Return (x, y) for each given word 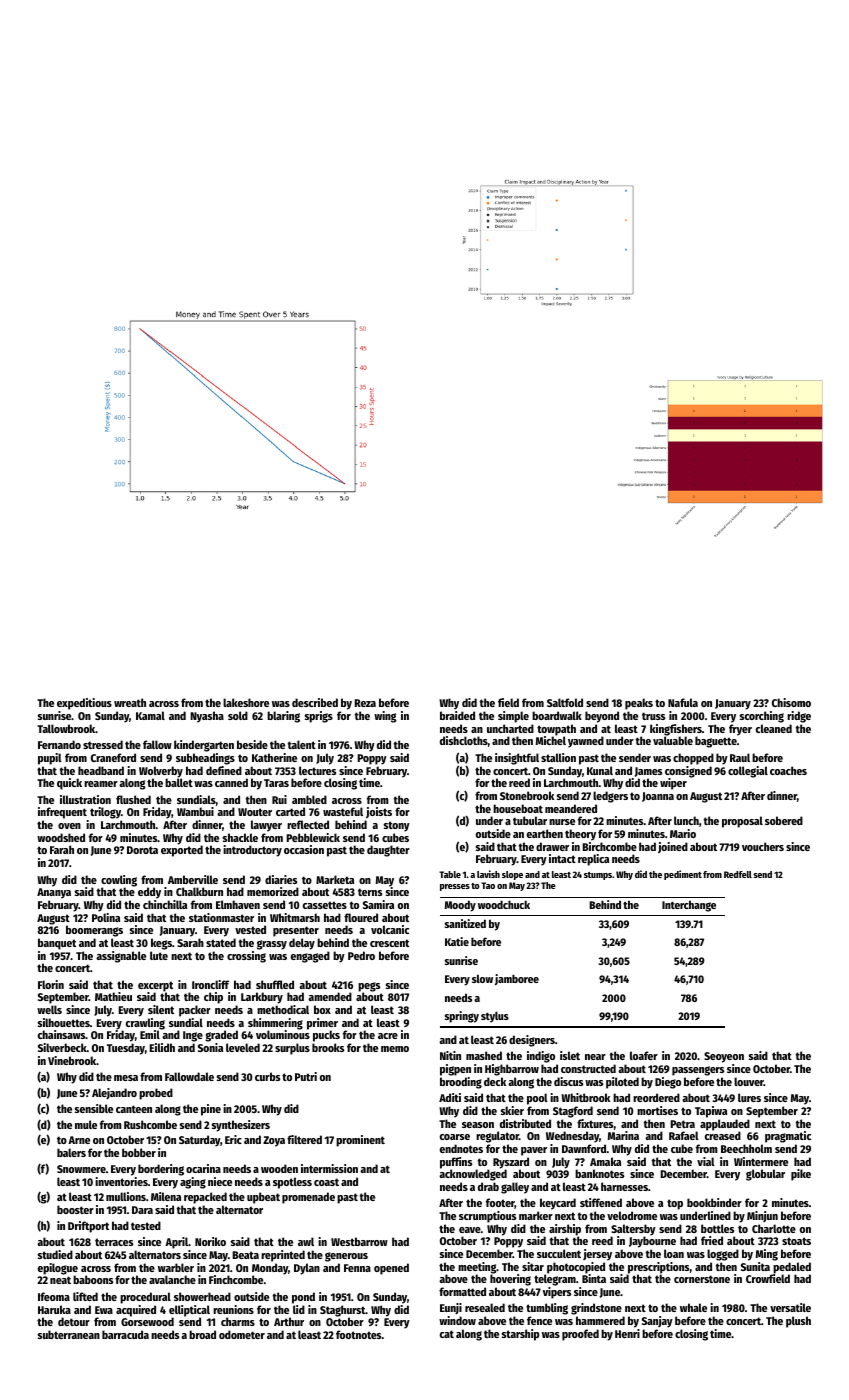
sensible (94, 1108)
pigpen (455, 1070)
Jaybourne (652, 1242)
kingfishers (676, 730)
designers (532, 1041)
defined (224, 770)
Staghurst (343, 1311)
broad (202, 1334)
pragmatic (788, 1137)
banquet (57, 944)
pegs (369, 987)
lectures (317, 770)
